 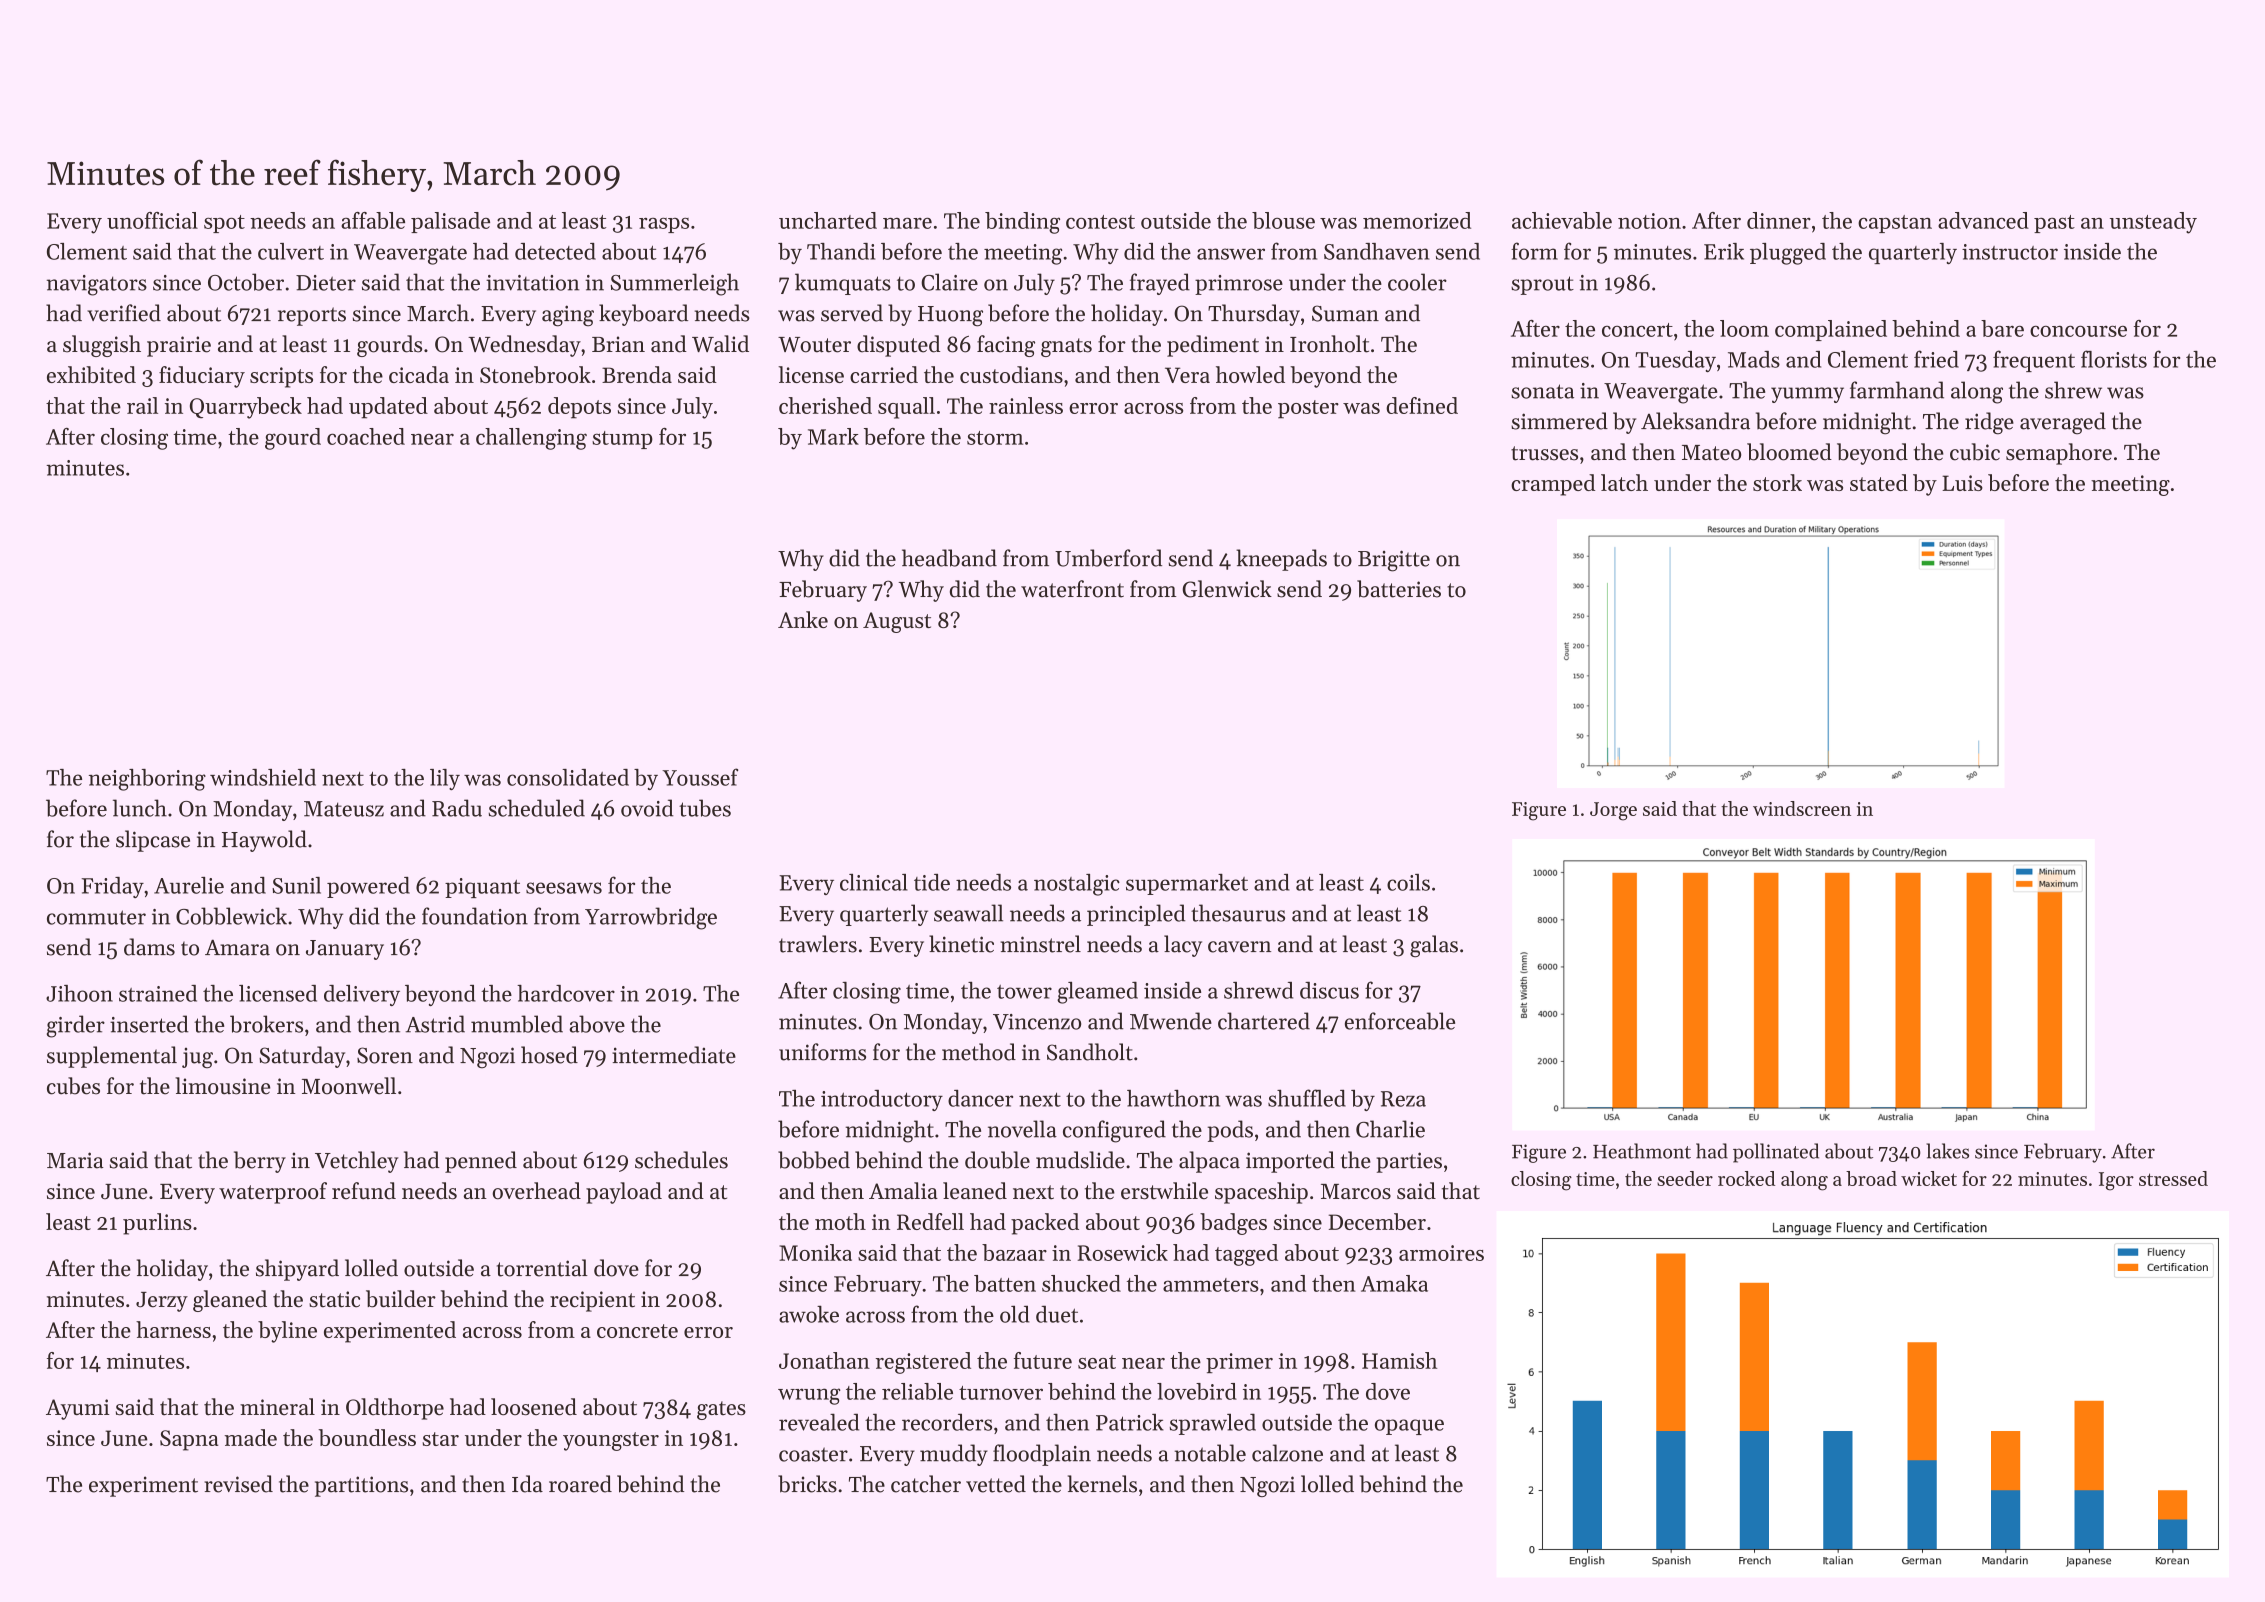 What do you see at coordinates (1802, 808) in the screenshot?
I see `windscreen` at bounding box center [1802, 808].
